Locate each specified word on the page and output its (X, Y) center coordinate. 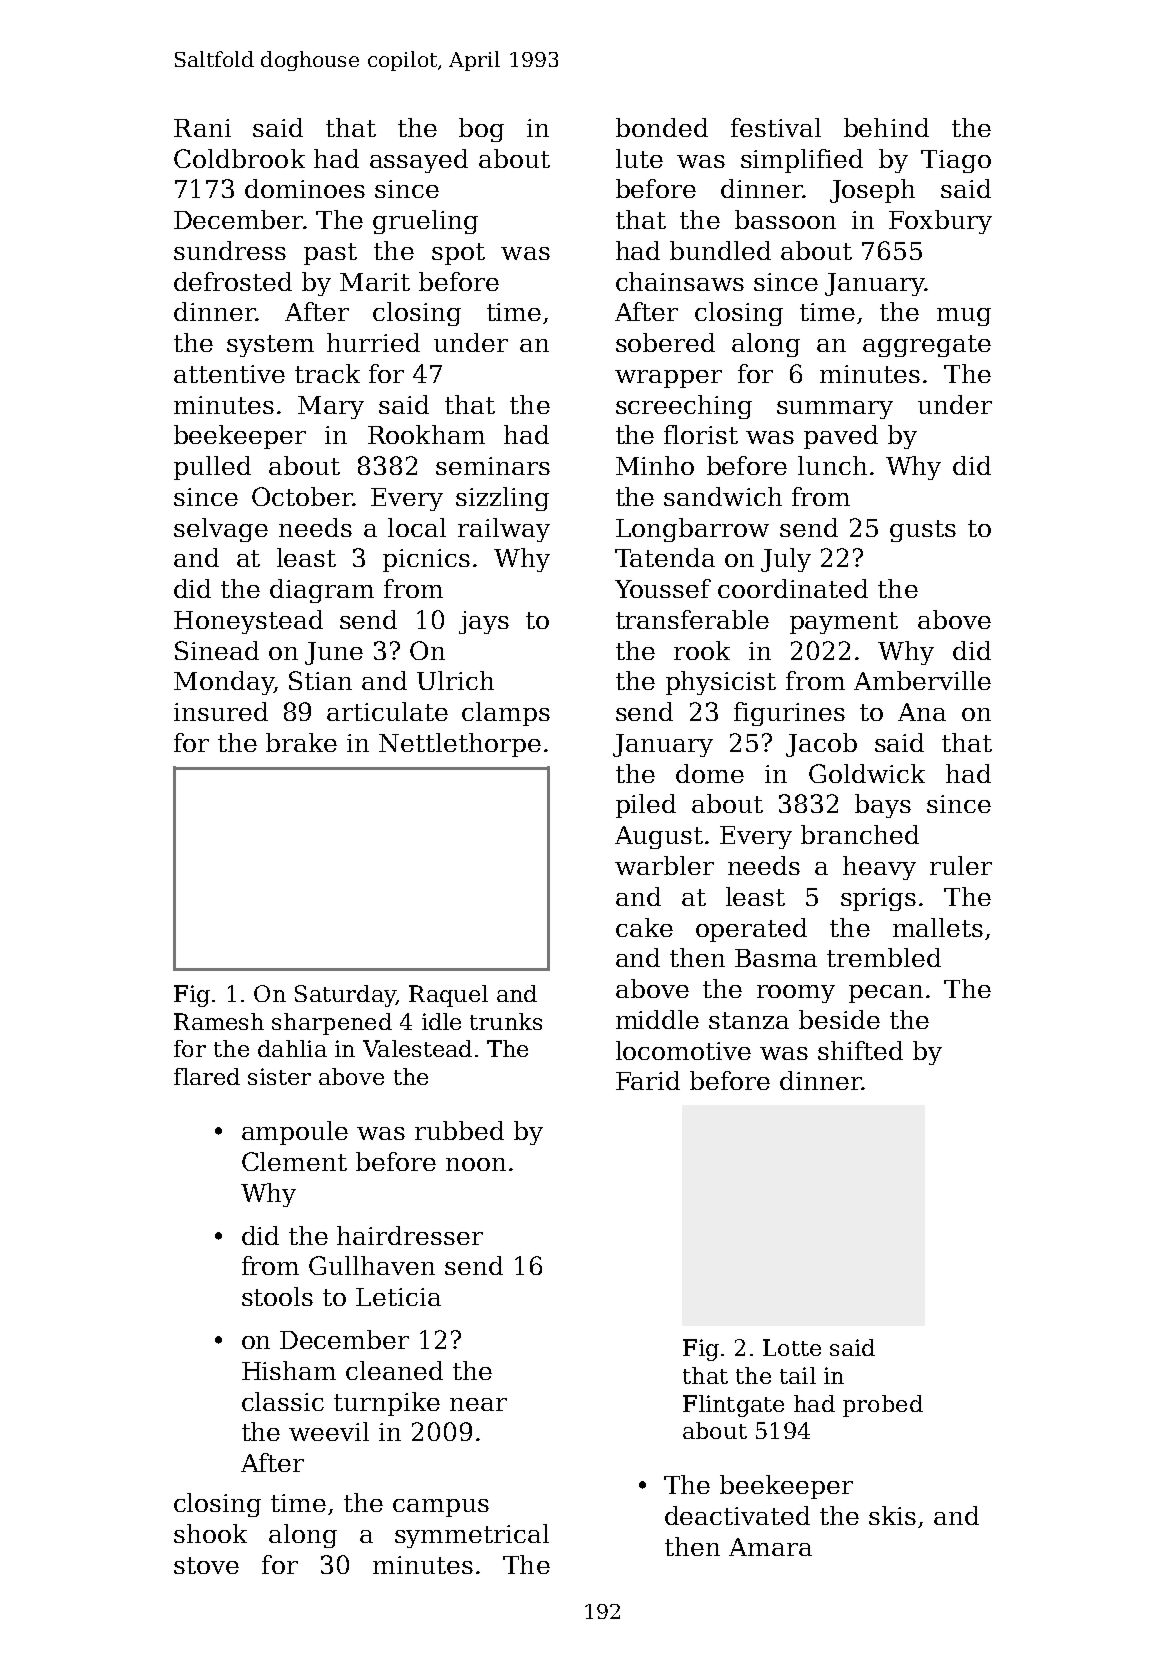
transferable (692, 619)
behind (886, 127)
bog (481, 130)
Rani (202, 128)
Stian (320, 680)
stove (206, 1565)
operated (751, 930)
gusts (923, 531)
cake (644, 927)
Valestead (417, 1048)
